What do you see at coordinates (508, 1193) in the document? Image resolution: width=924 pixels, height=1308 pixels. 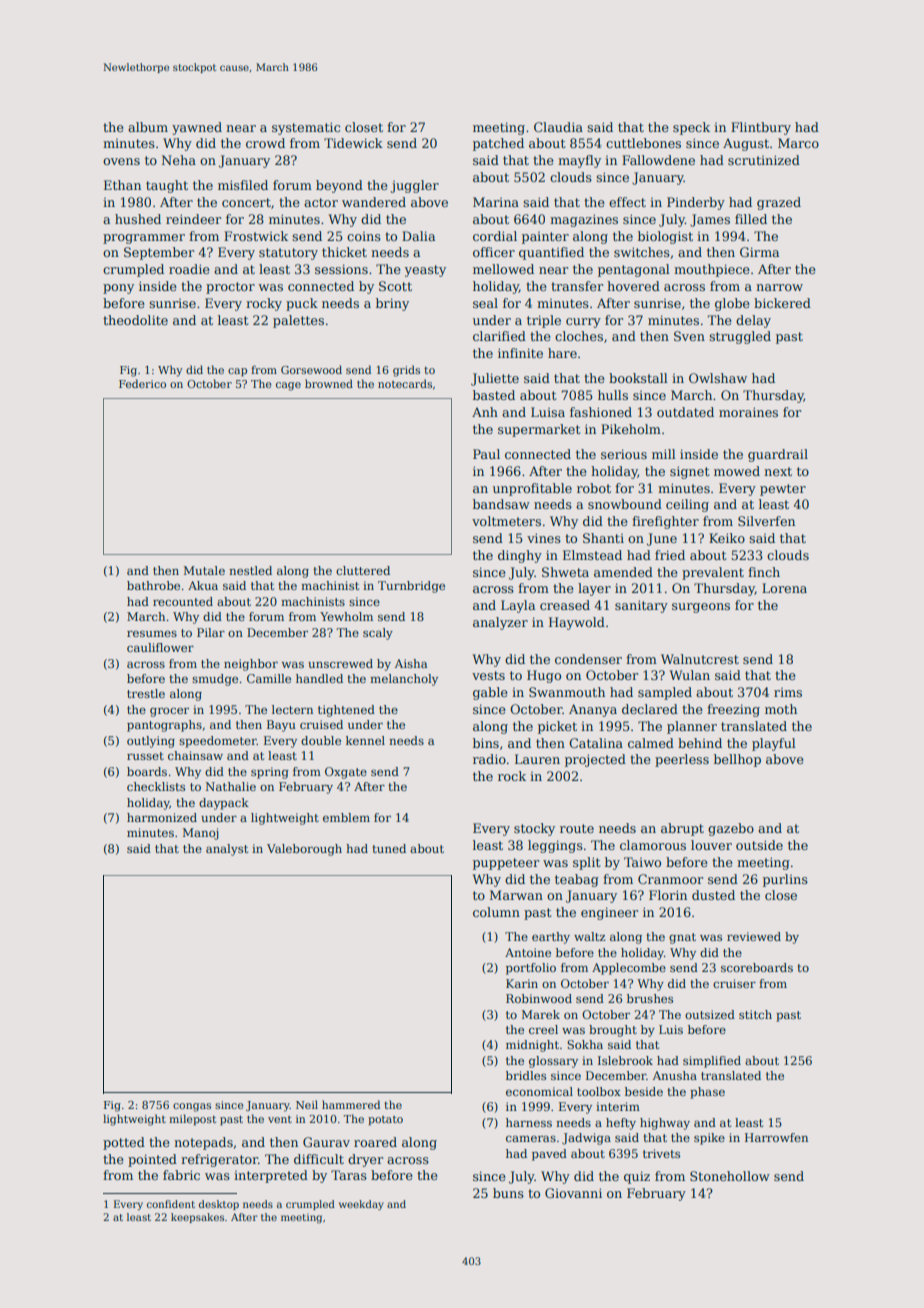 I see `buns` at bounding box center [508, 1193].
